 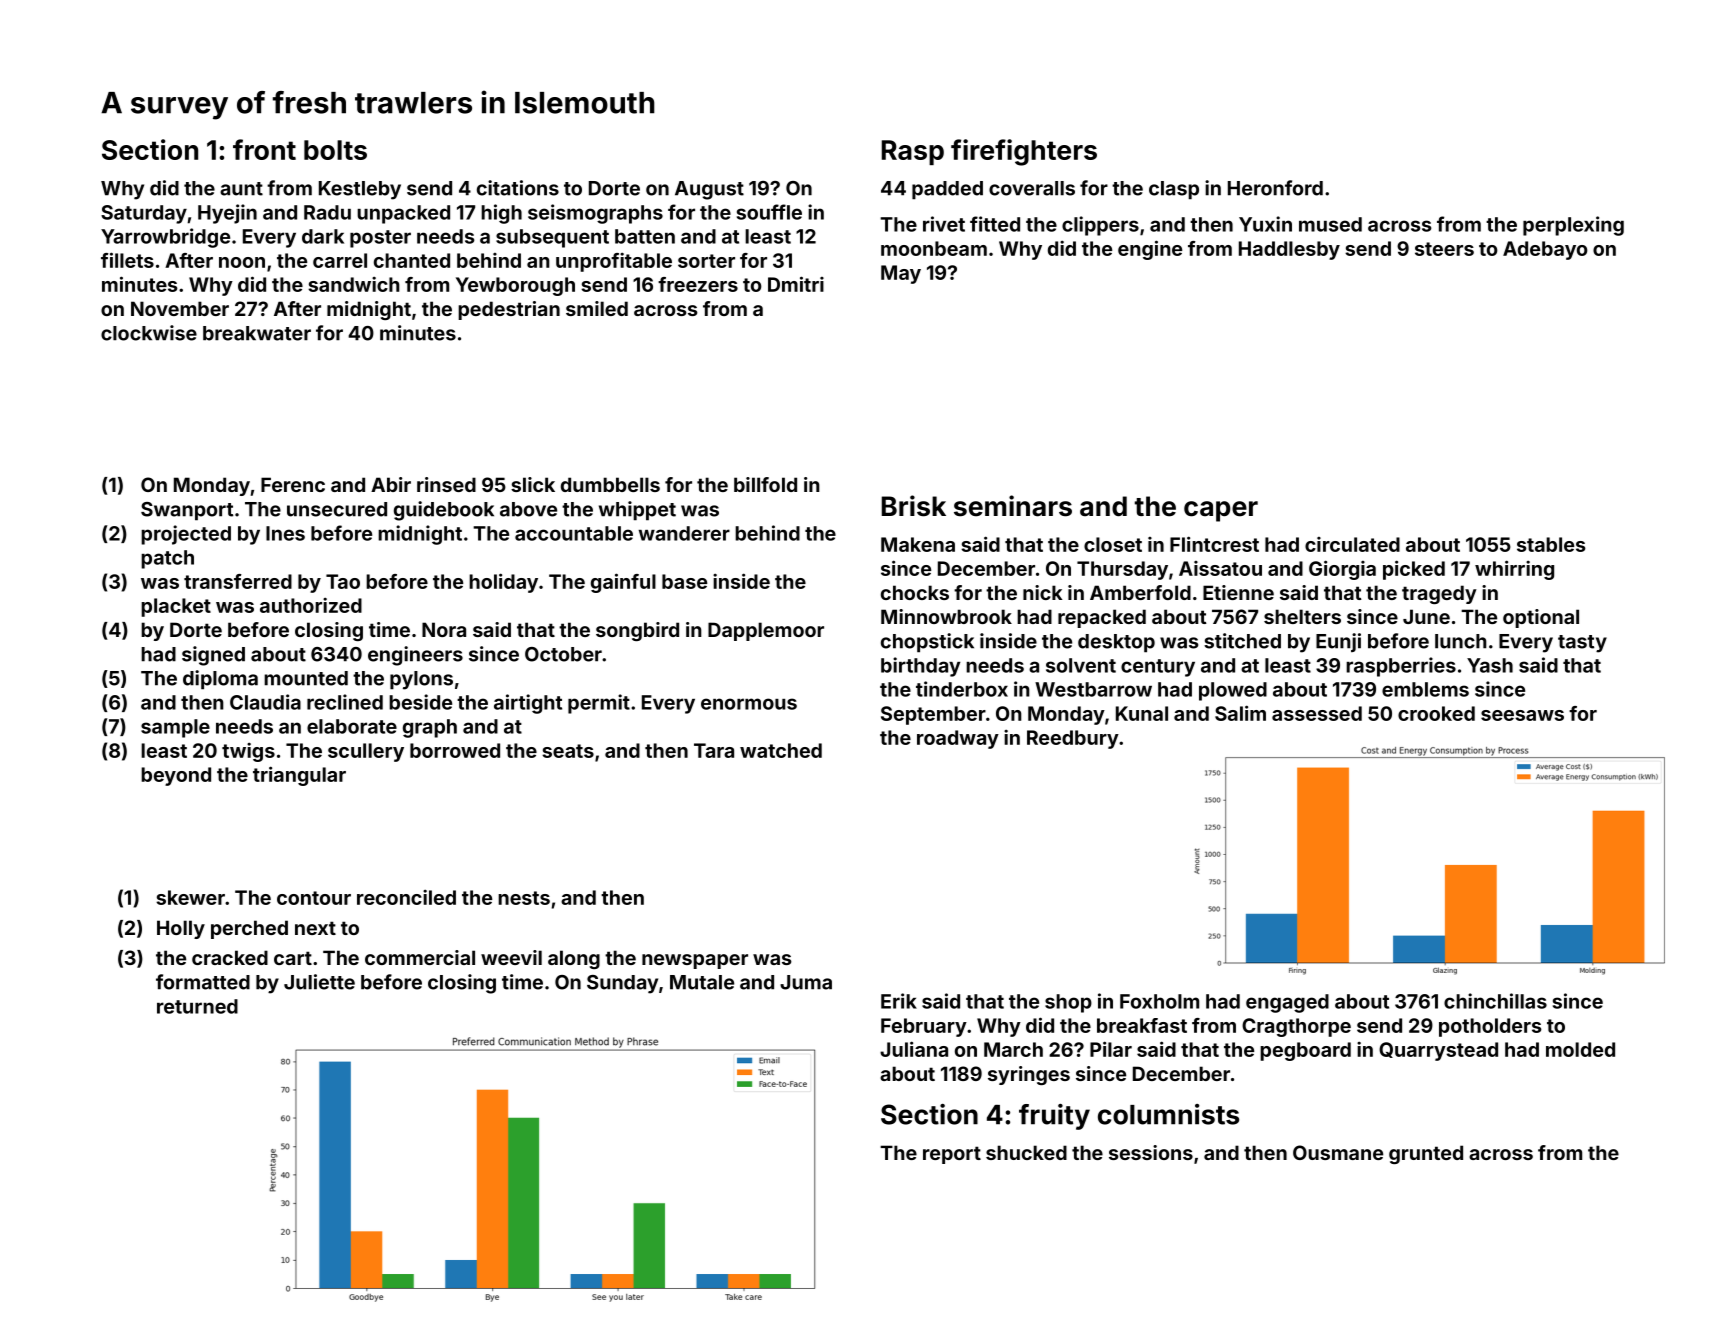 What do you see at coordinates (952, 1155) in the screenshot?
I see `report` at bounding box center [952, 1155].
